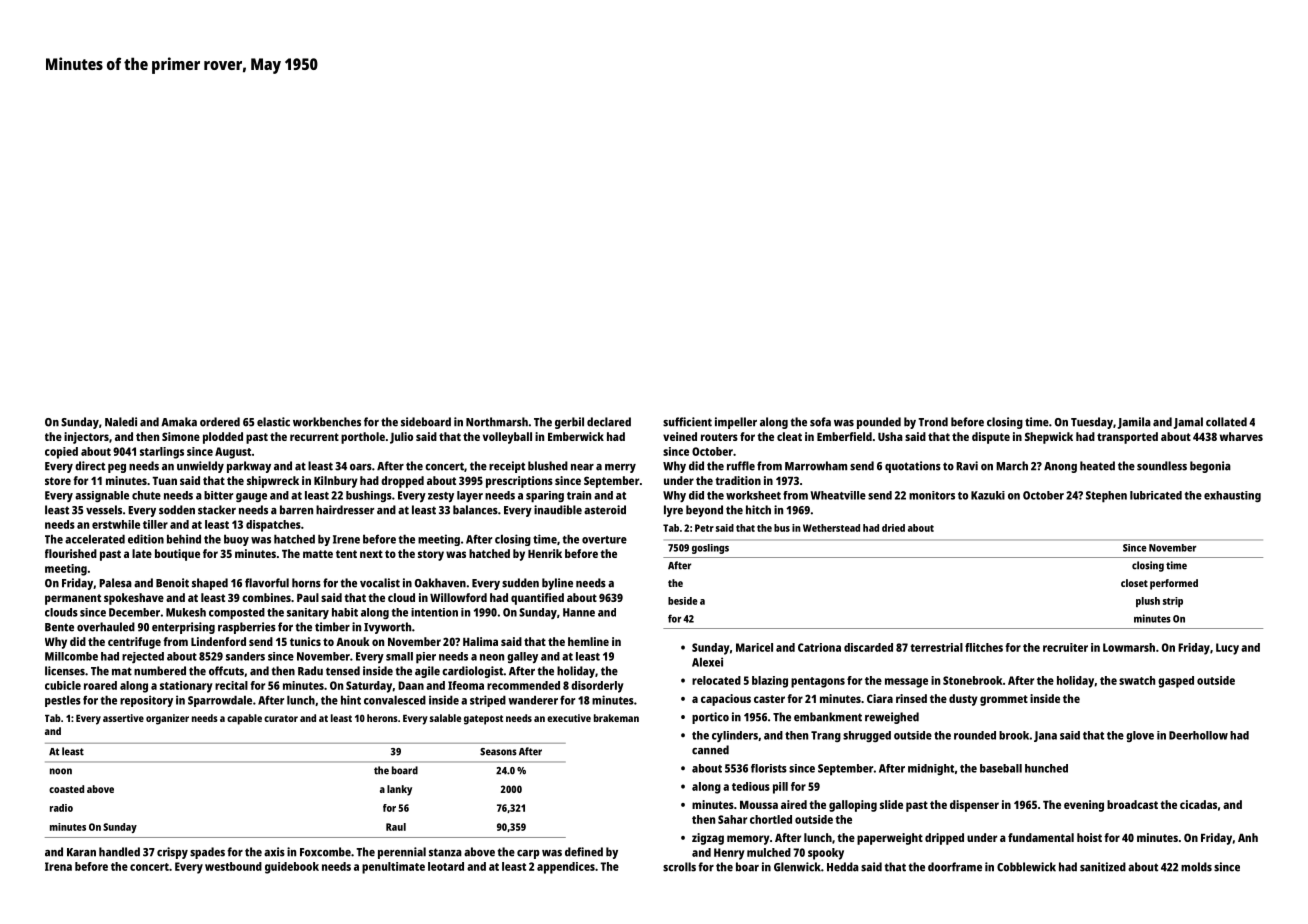 The image size is (1308, 924). What do you see at coordinates (106, 627) in the screenshot?
I see `overhauled` at bounding box center [106, 627].
